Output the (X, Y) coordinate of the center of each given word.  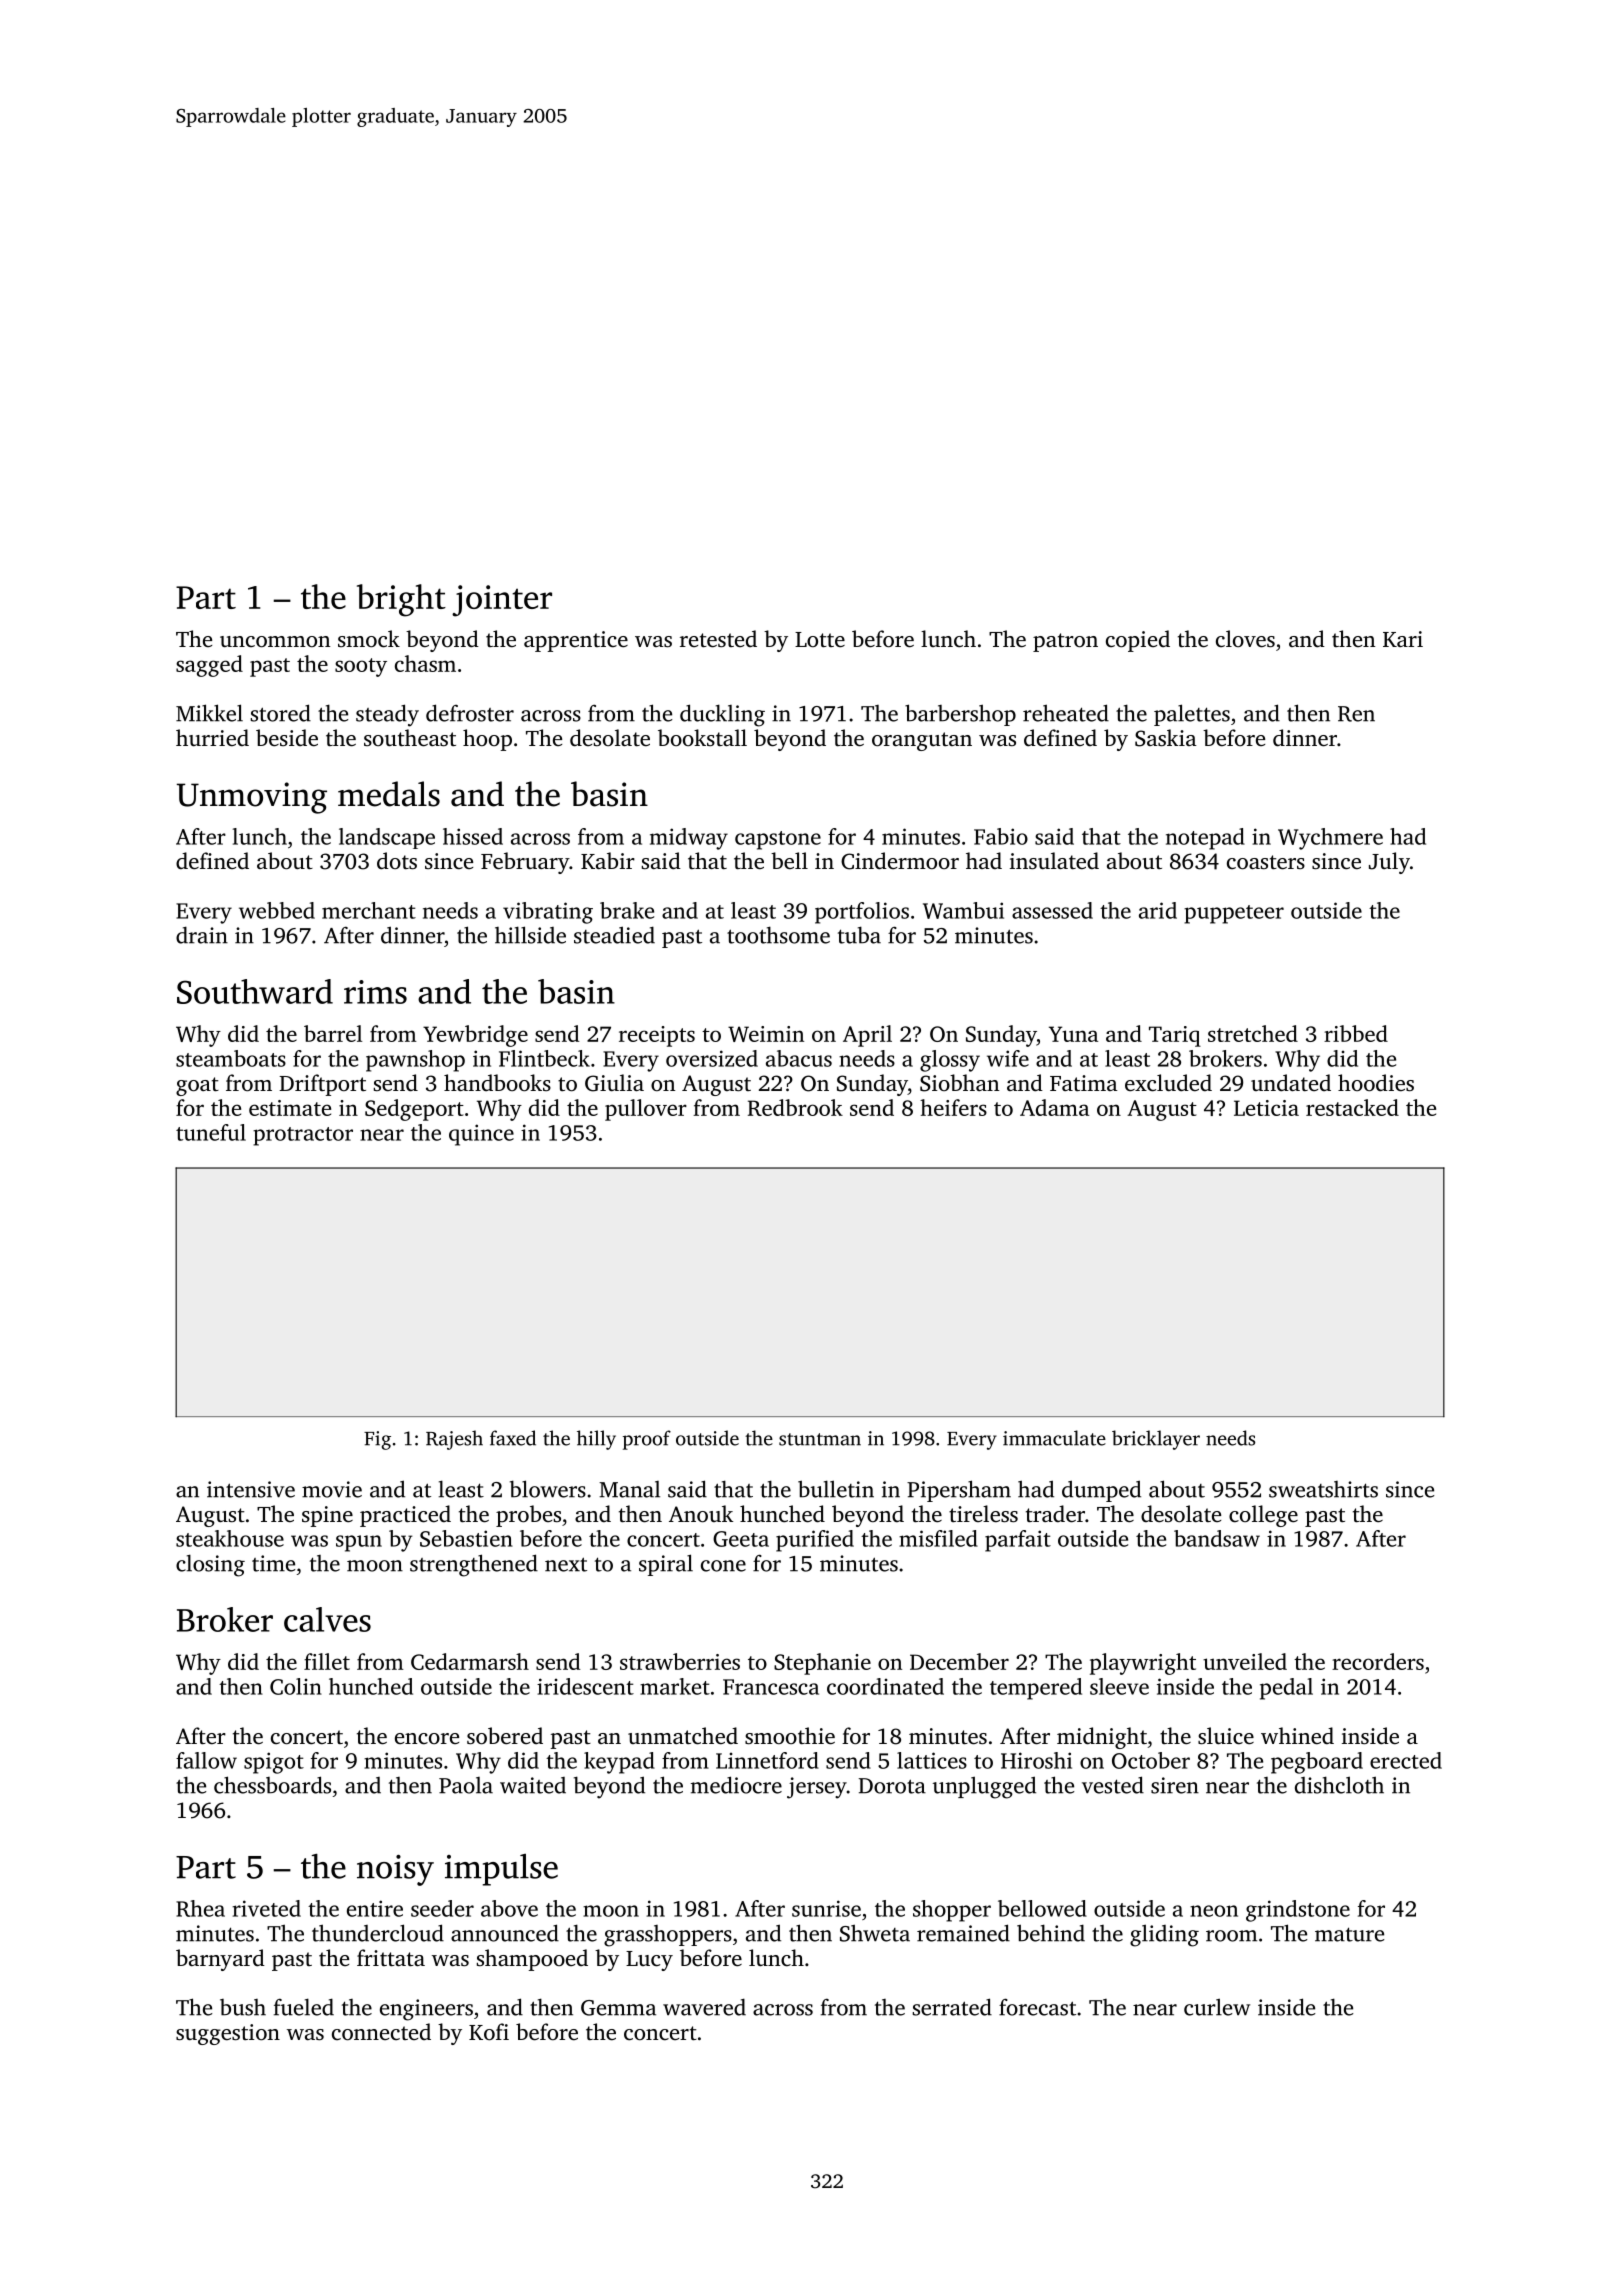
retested (718, 639)
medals (389, 794)
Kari (1403, 639)
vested (1113, 1785)
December (959, 1661)
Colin (296, 1686)
